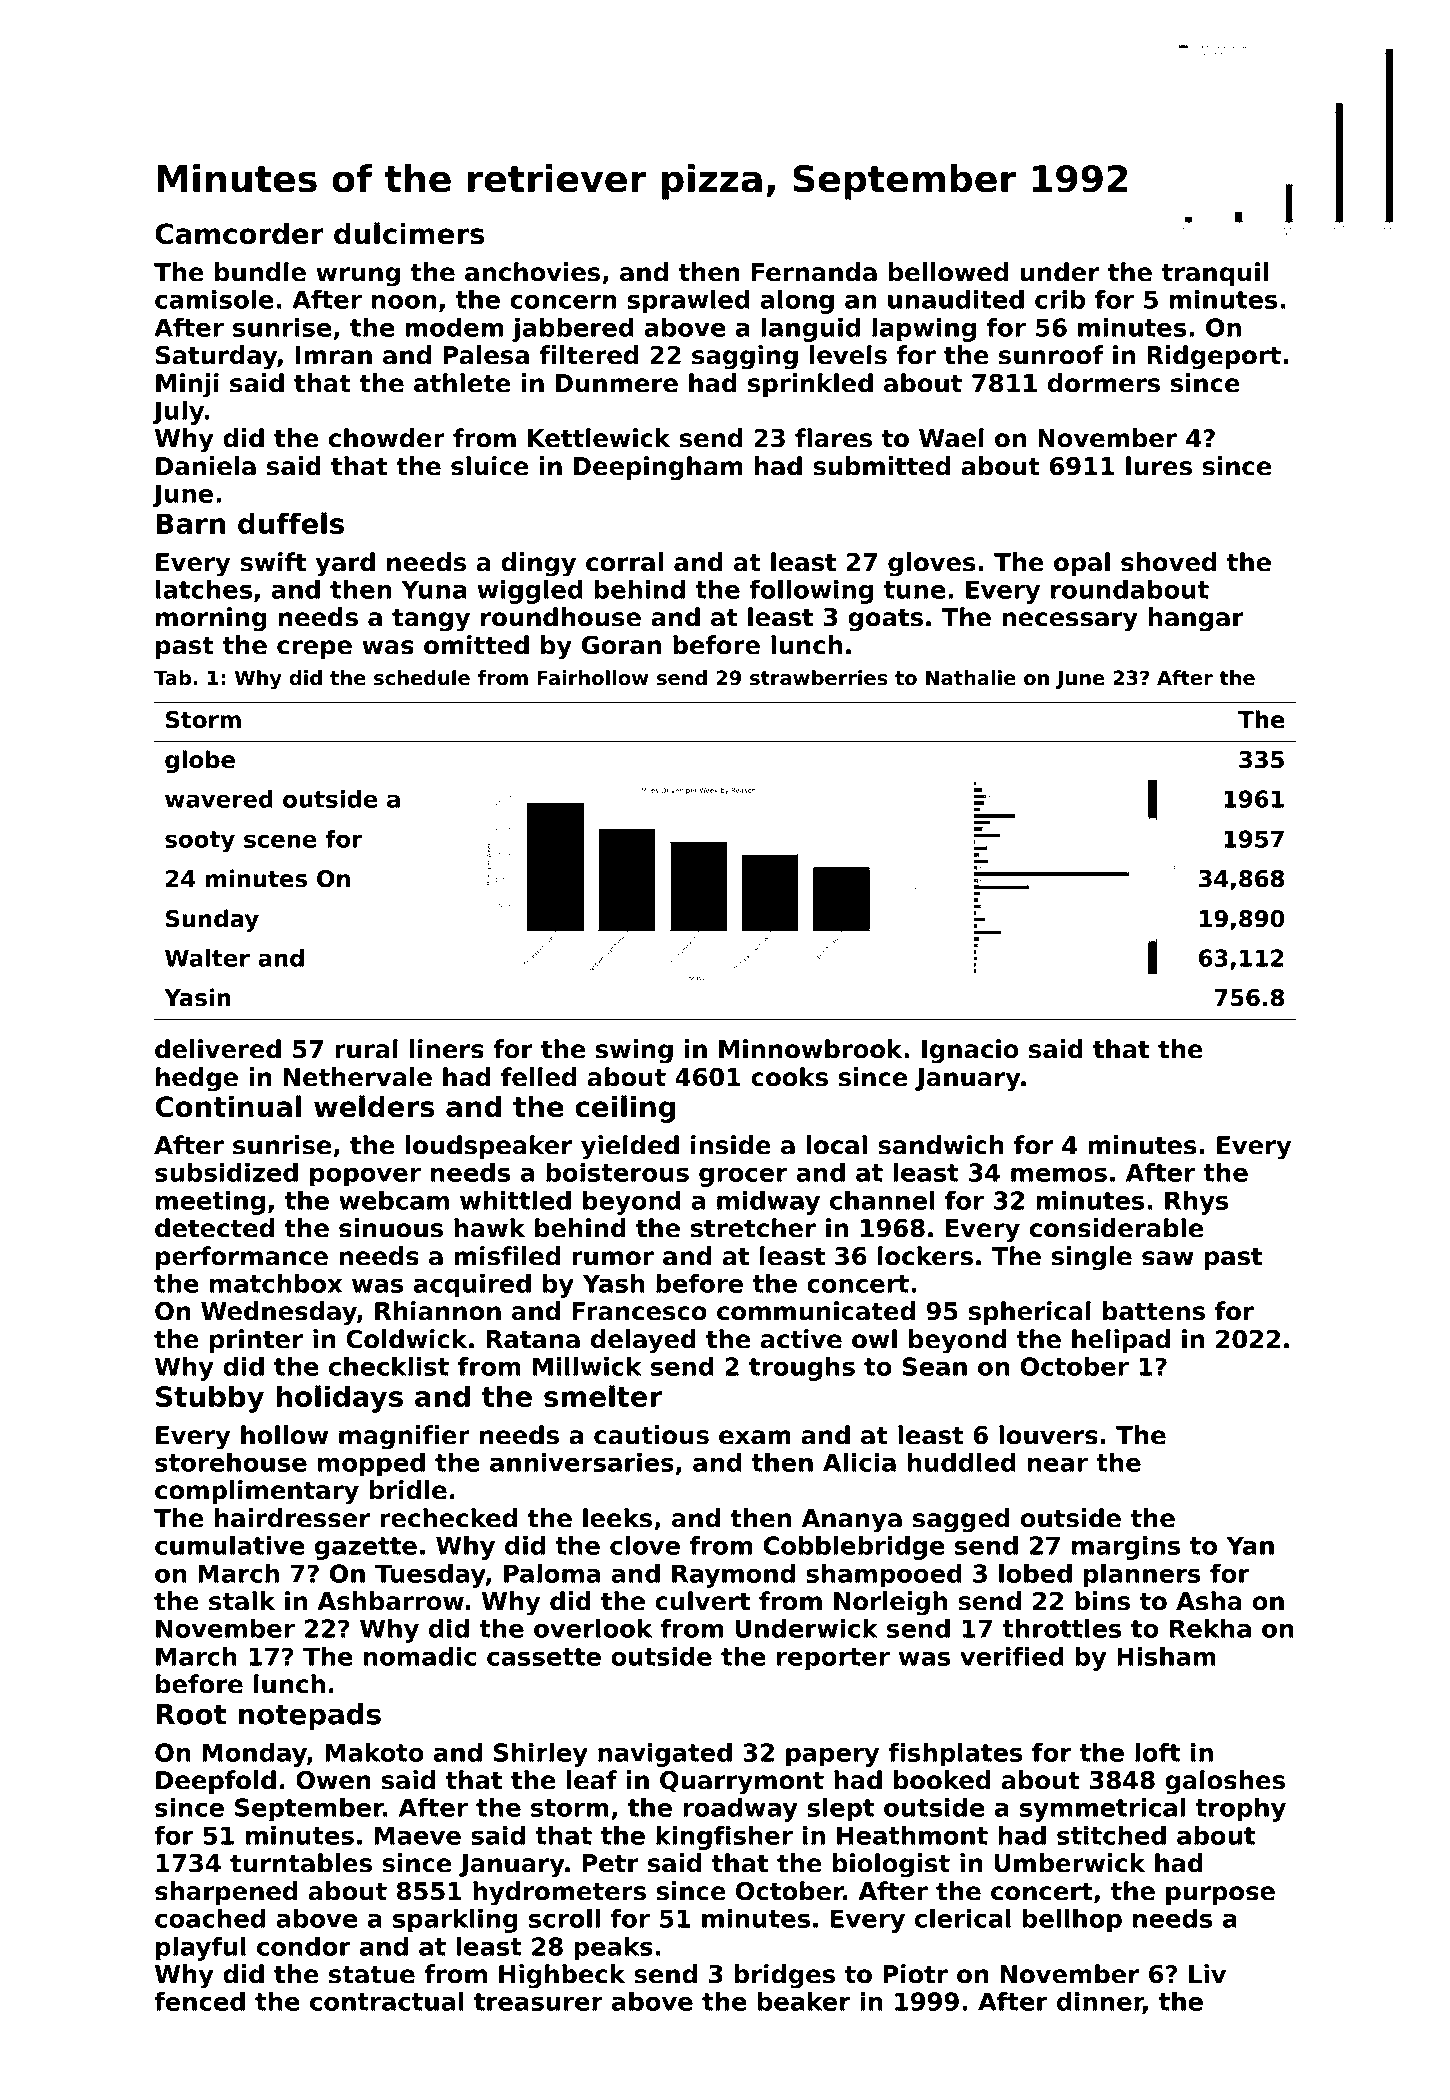 This screenshot has width=1450, height=2100. I want to click on Goran, so click(621, 645).
